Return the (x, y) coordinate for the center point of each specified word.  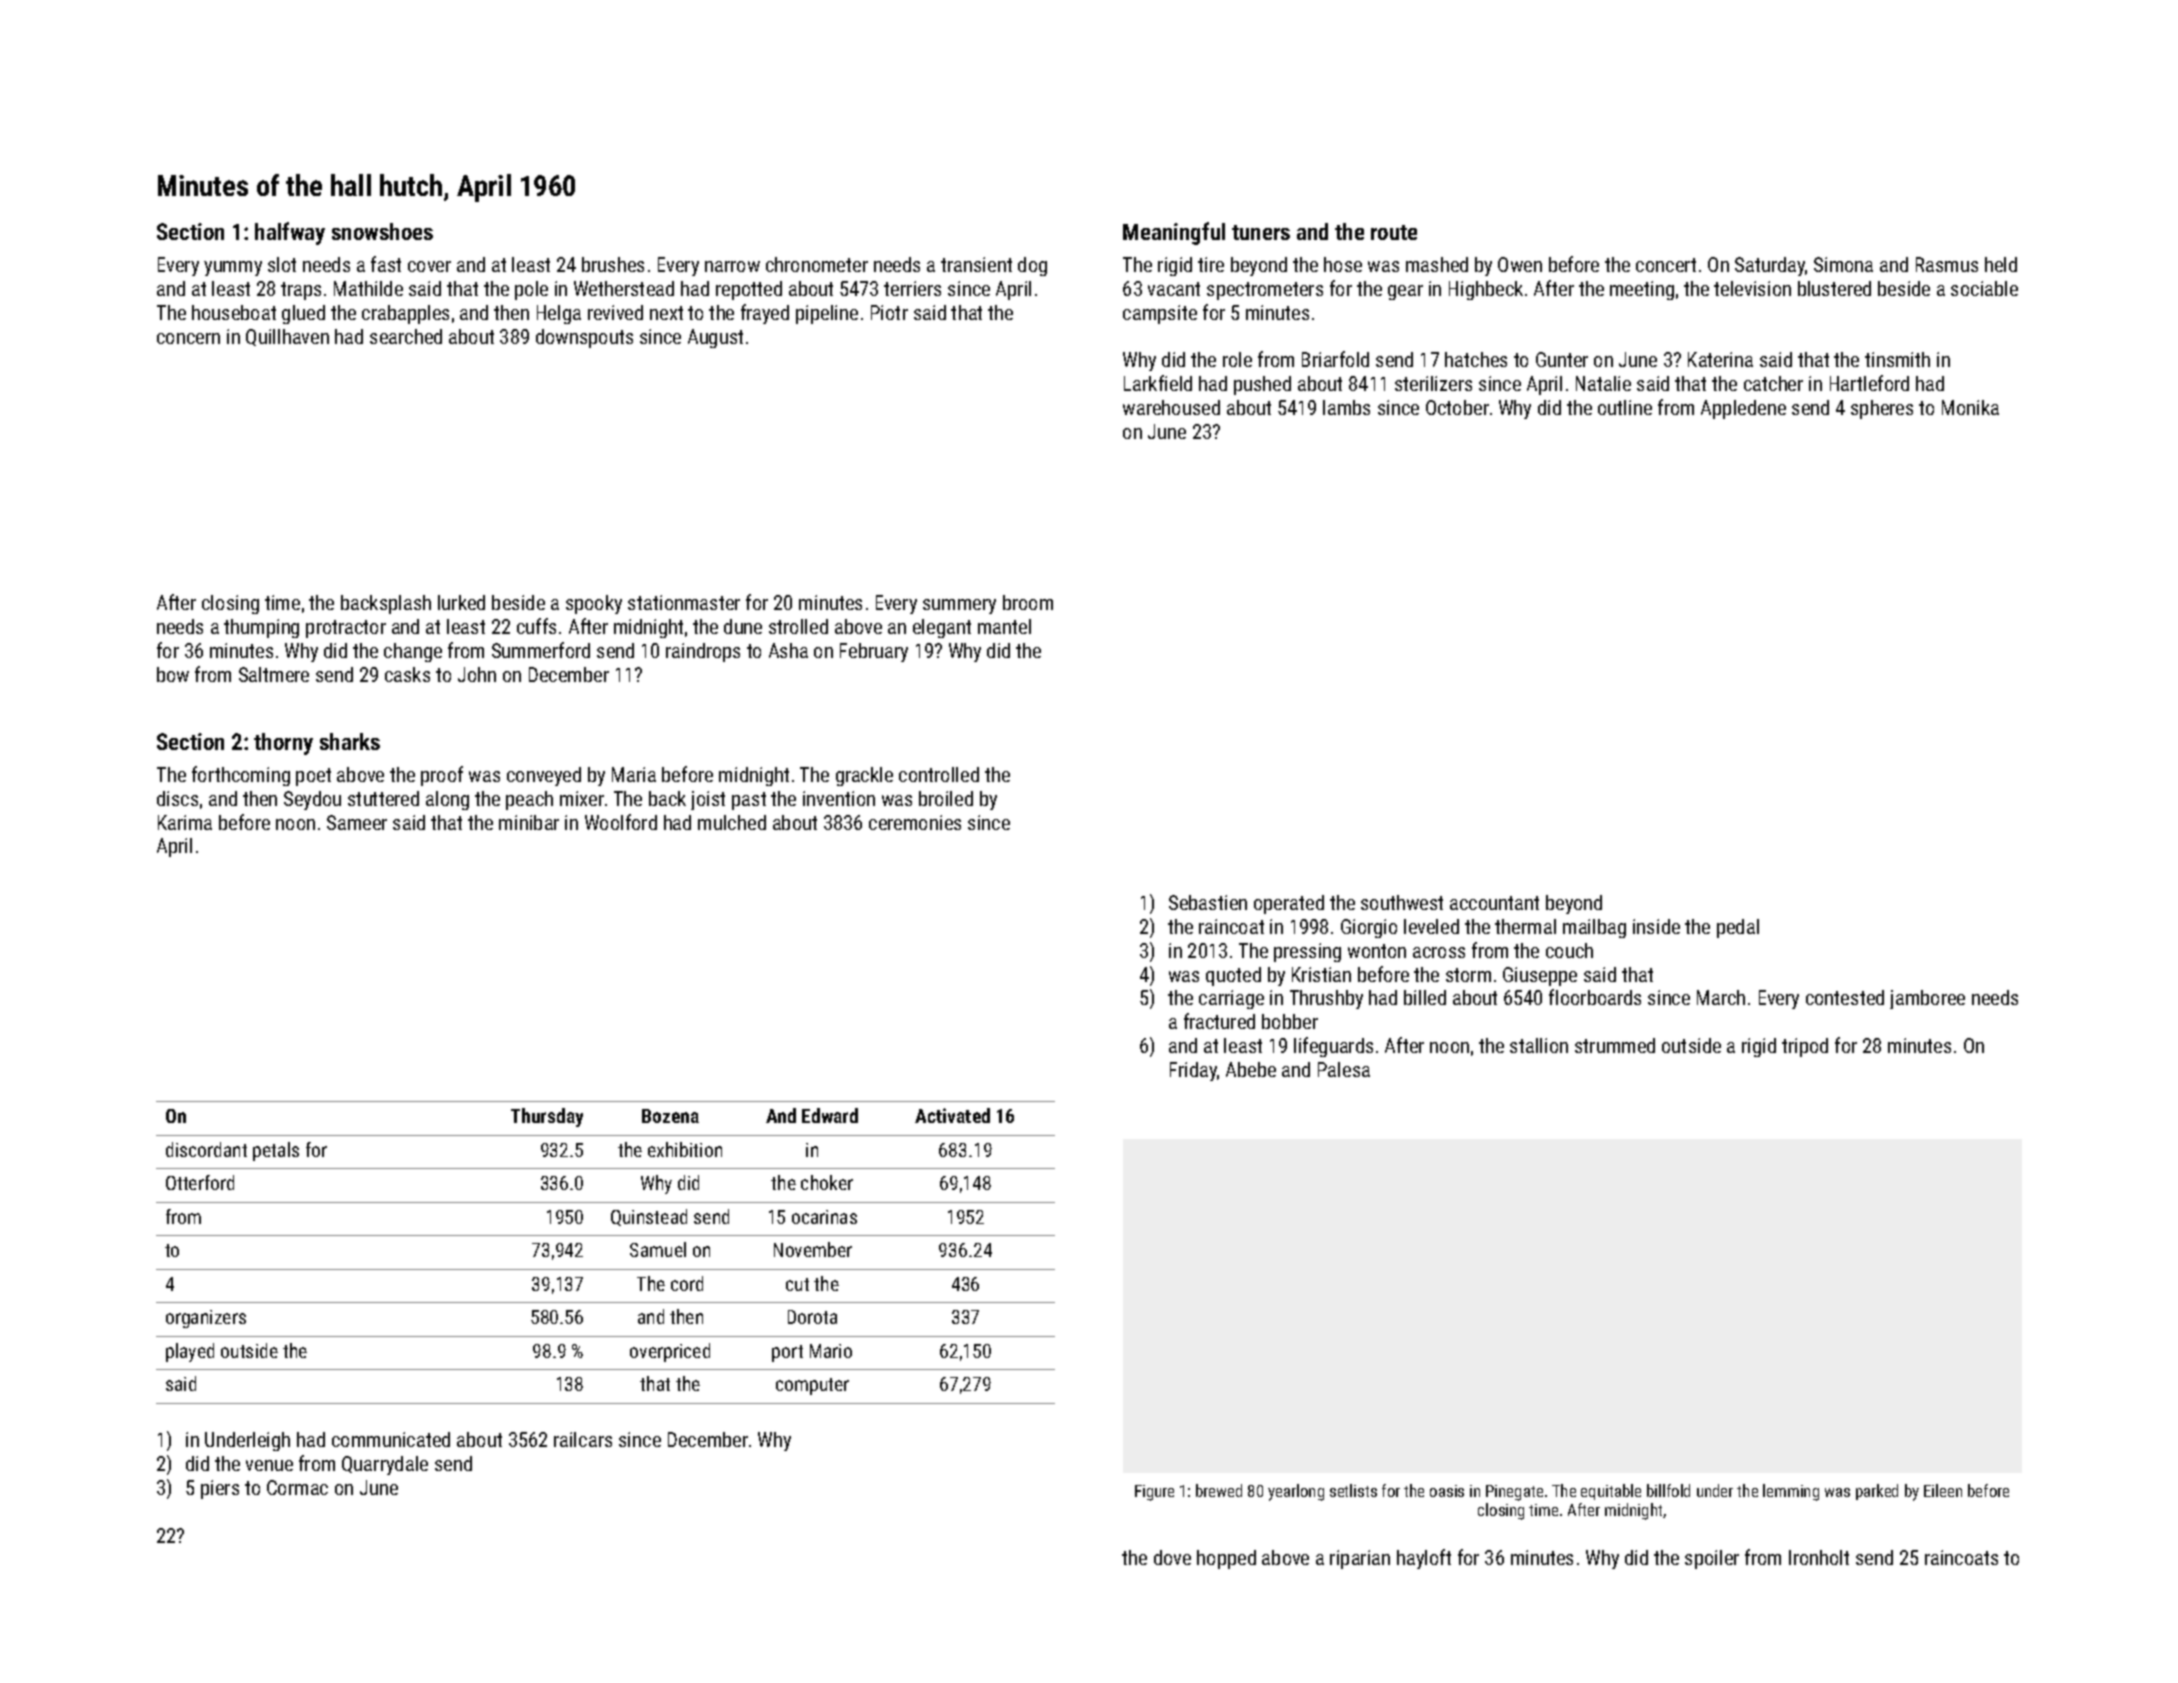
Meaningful (1174, 233)
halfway (290, 233)
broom (1028, 602)
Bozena (670, 1116)
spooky (594, 604)
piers (220, 1489)
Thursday (547, 1117)
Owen (1520, 264)
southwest (1402, 902)
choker (827, 1182)
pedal (1738, 928)
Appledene (1743, 409)
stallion (1539, 1045)
